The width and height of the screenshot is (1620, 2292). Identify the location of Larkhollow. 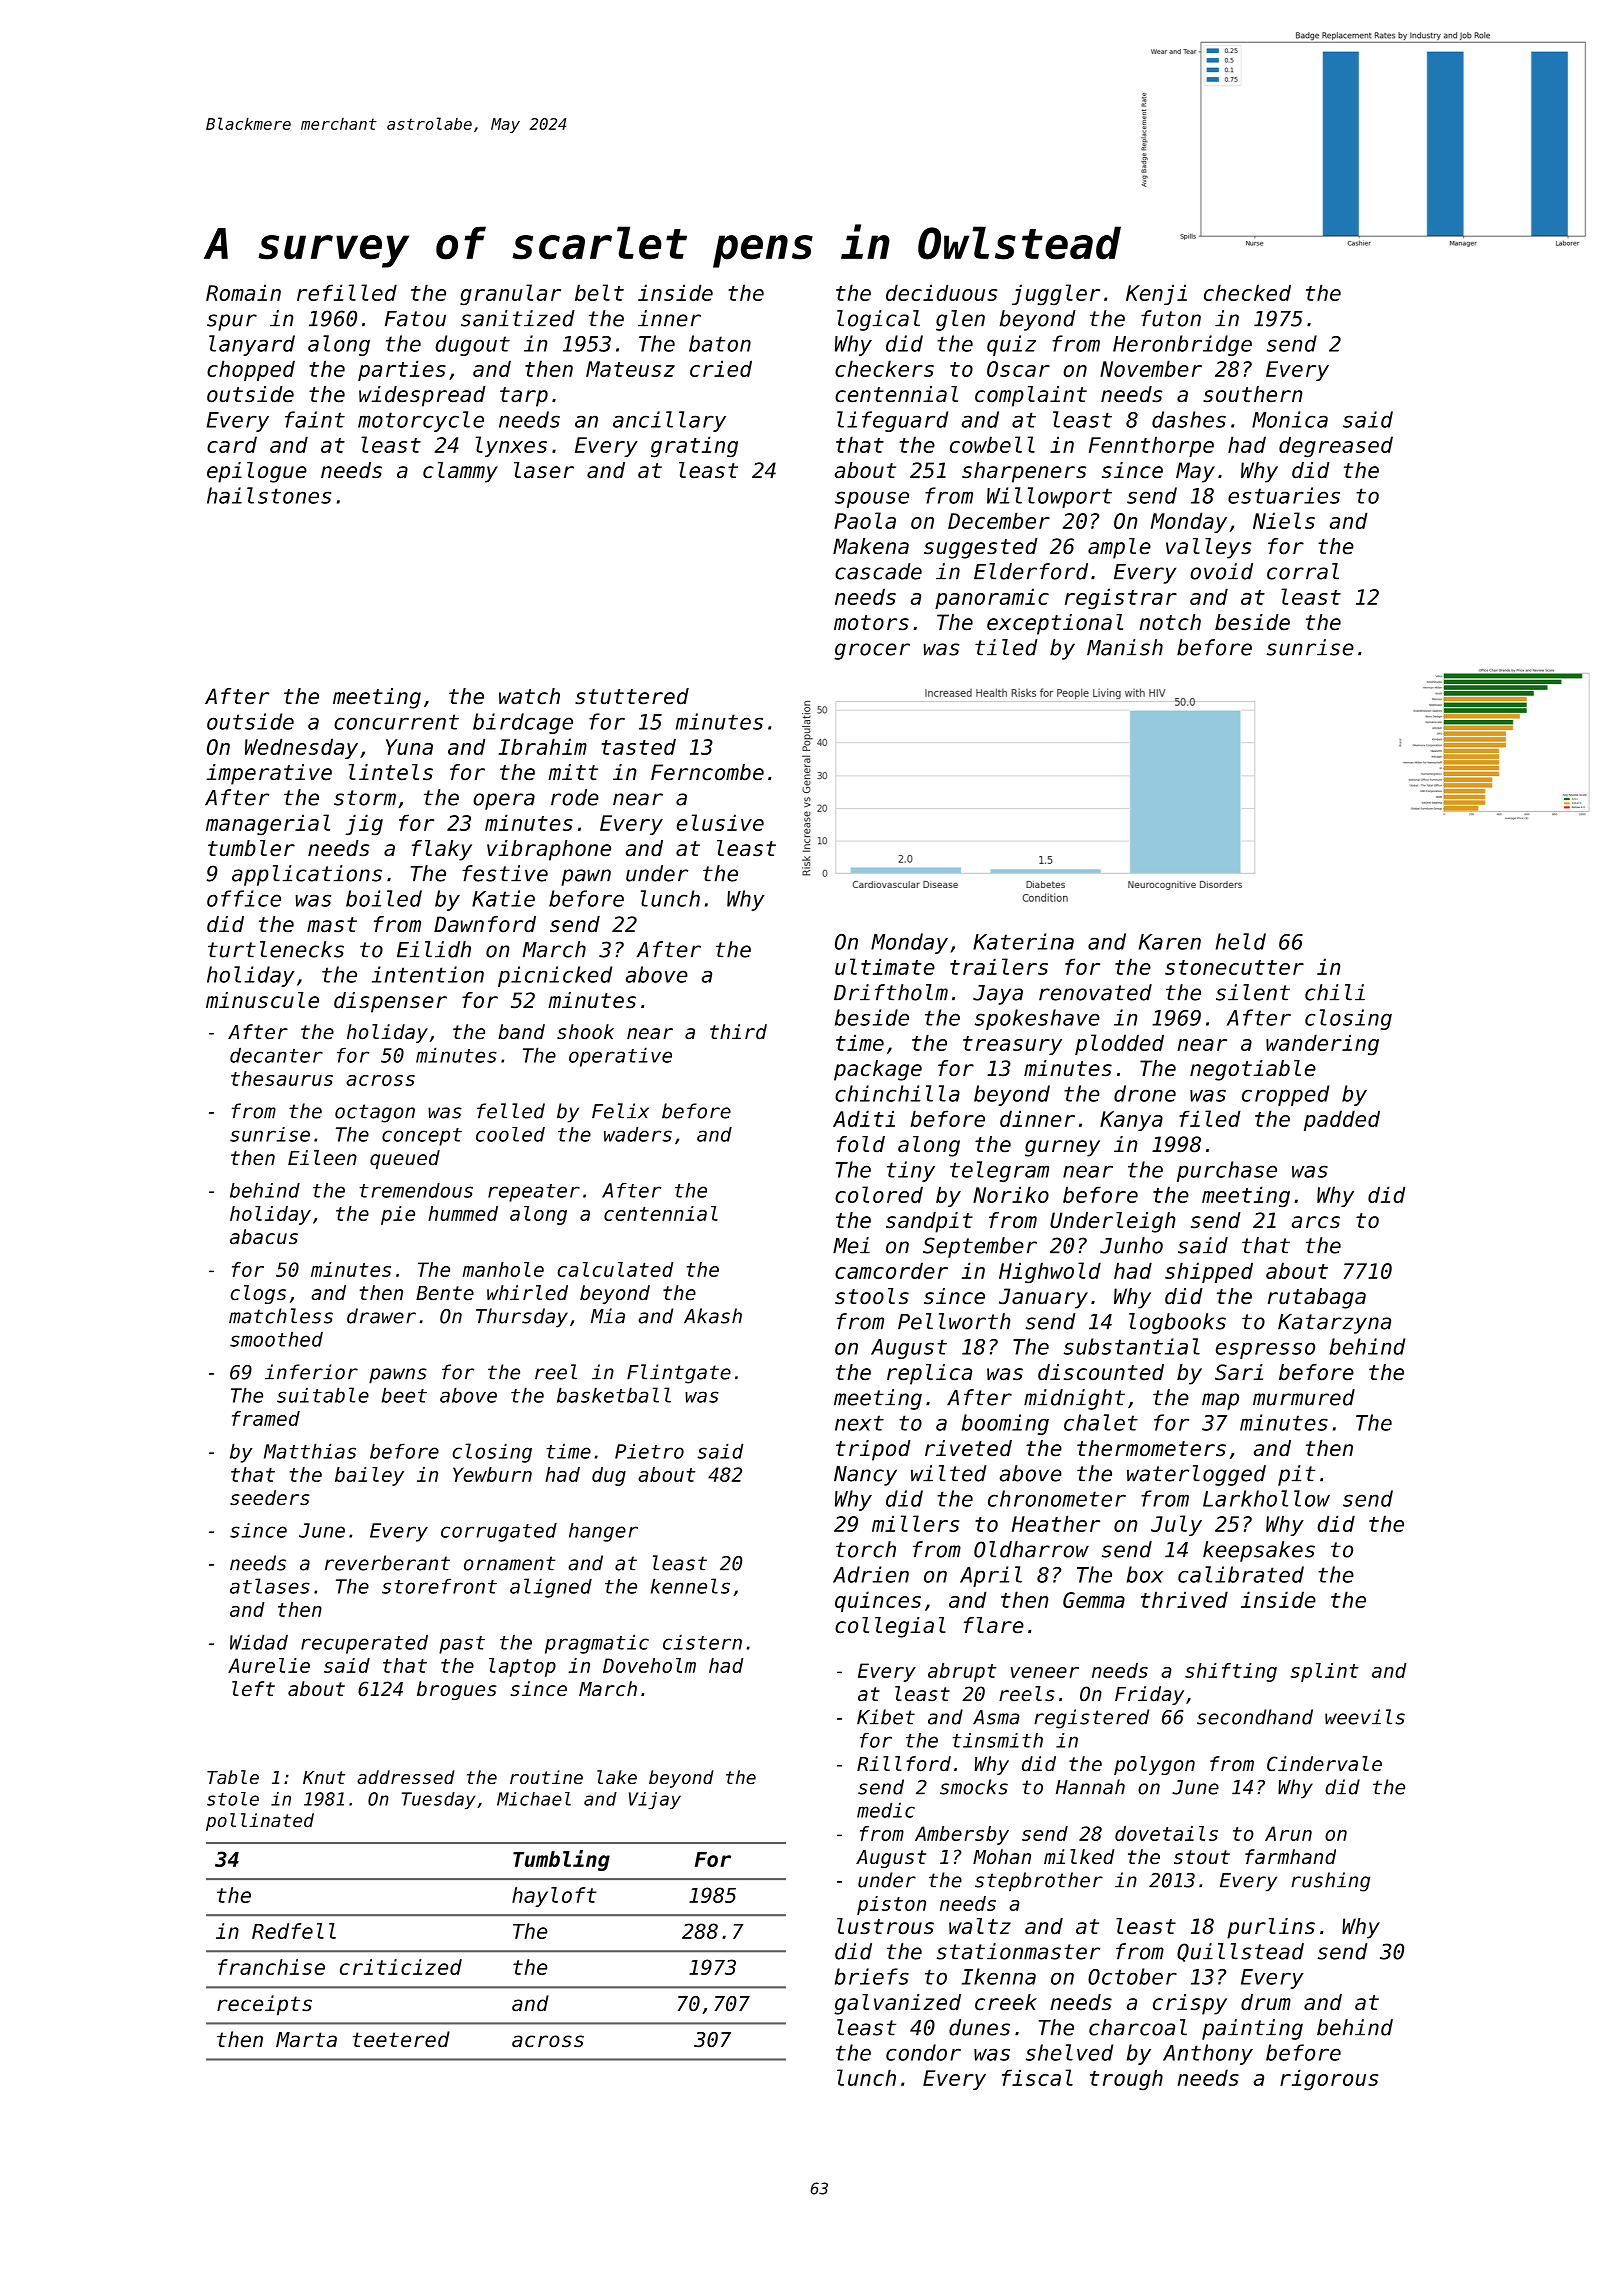
(1266, 1498).
